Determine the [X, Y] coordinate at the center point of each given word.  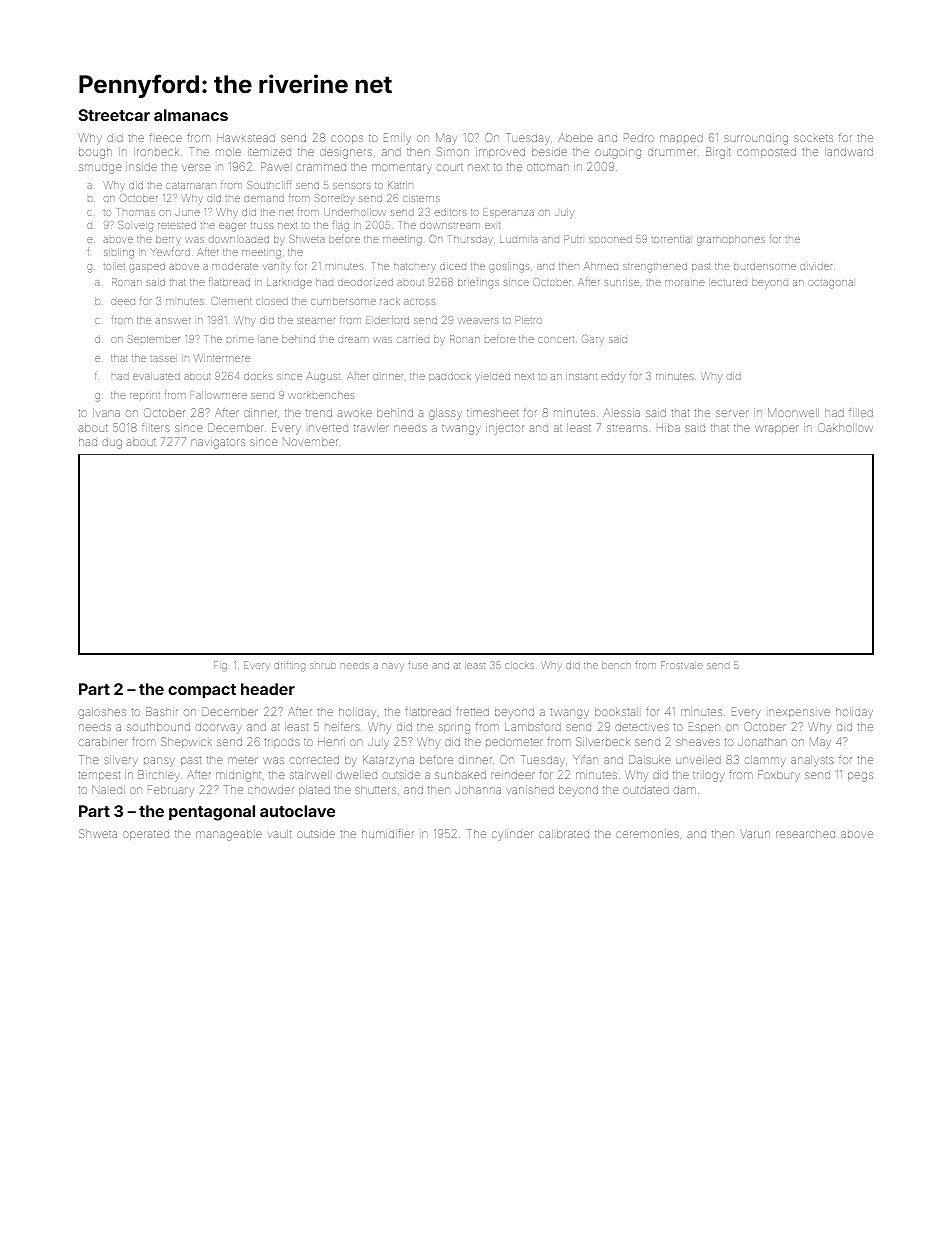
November [310, 441]
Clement [231, 301]
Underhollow [355, 212]
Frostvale [682, 665]
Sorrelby [334, 199]
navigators [218, 443]
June [187, 212]
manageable [229, 835]
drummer [672, 152]
